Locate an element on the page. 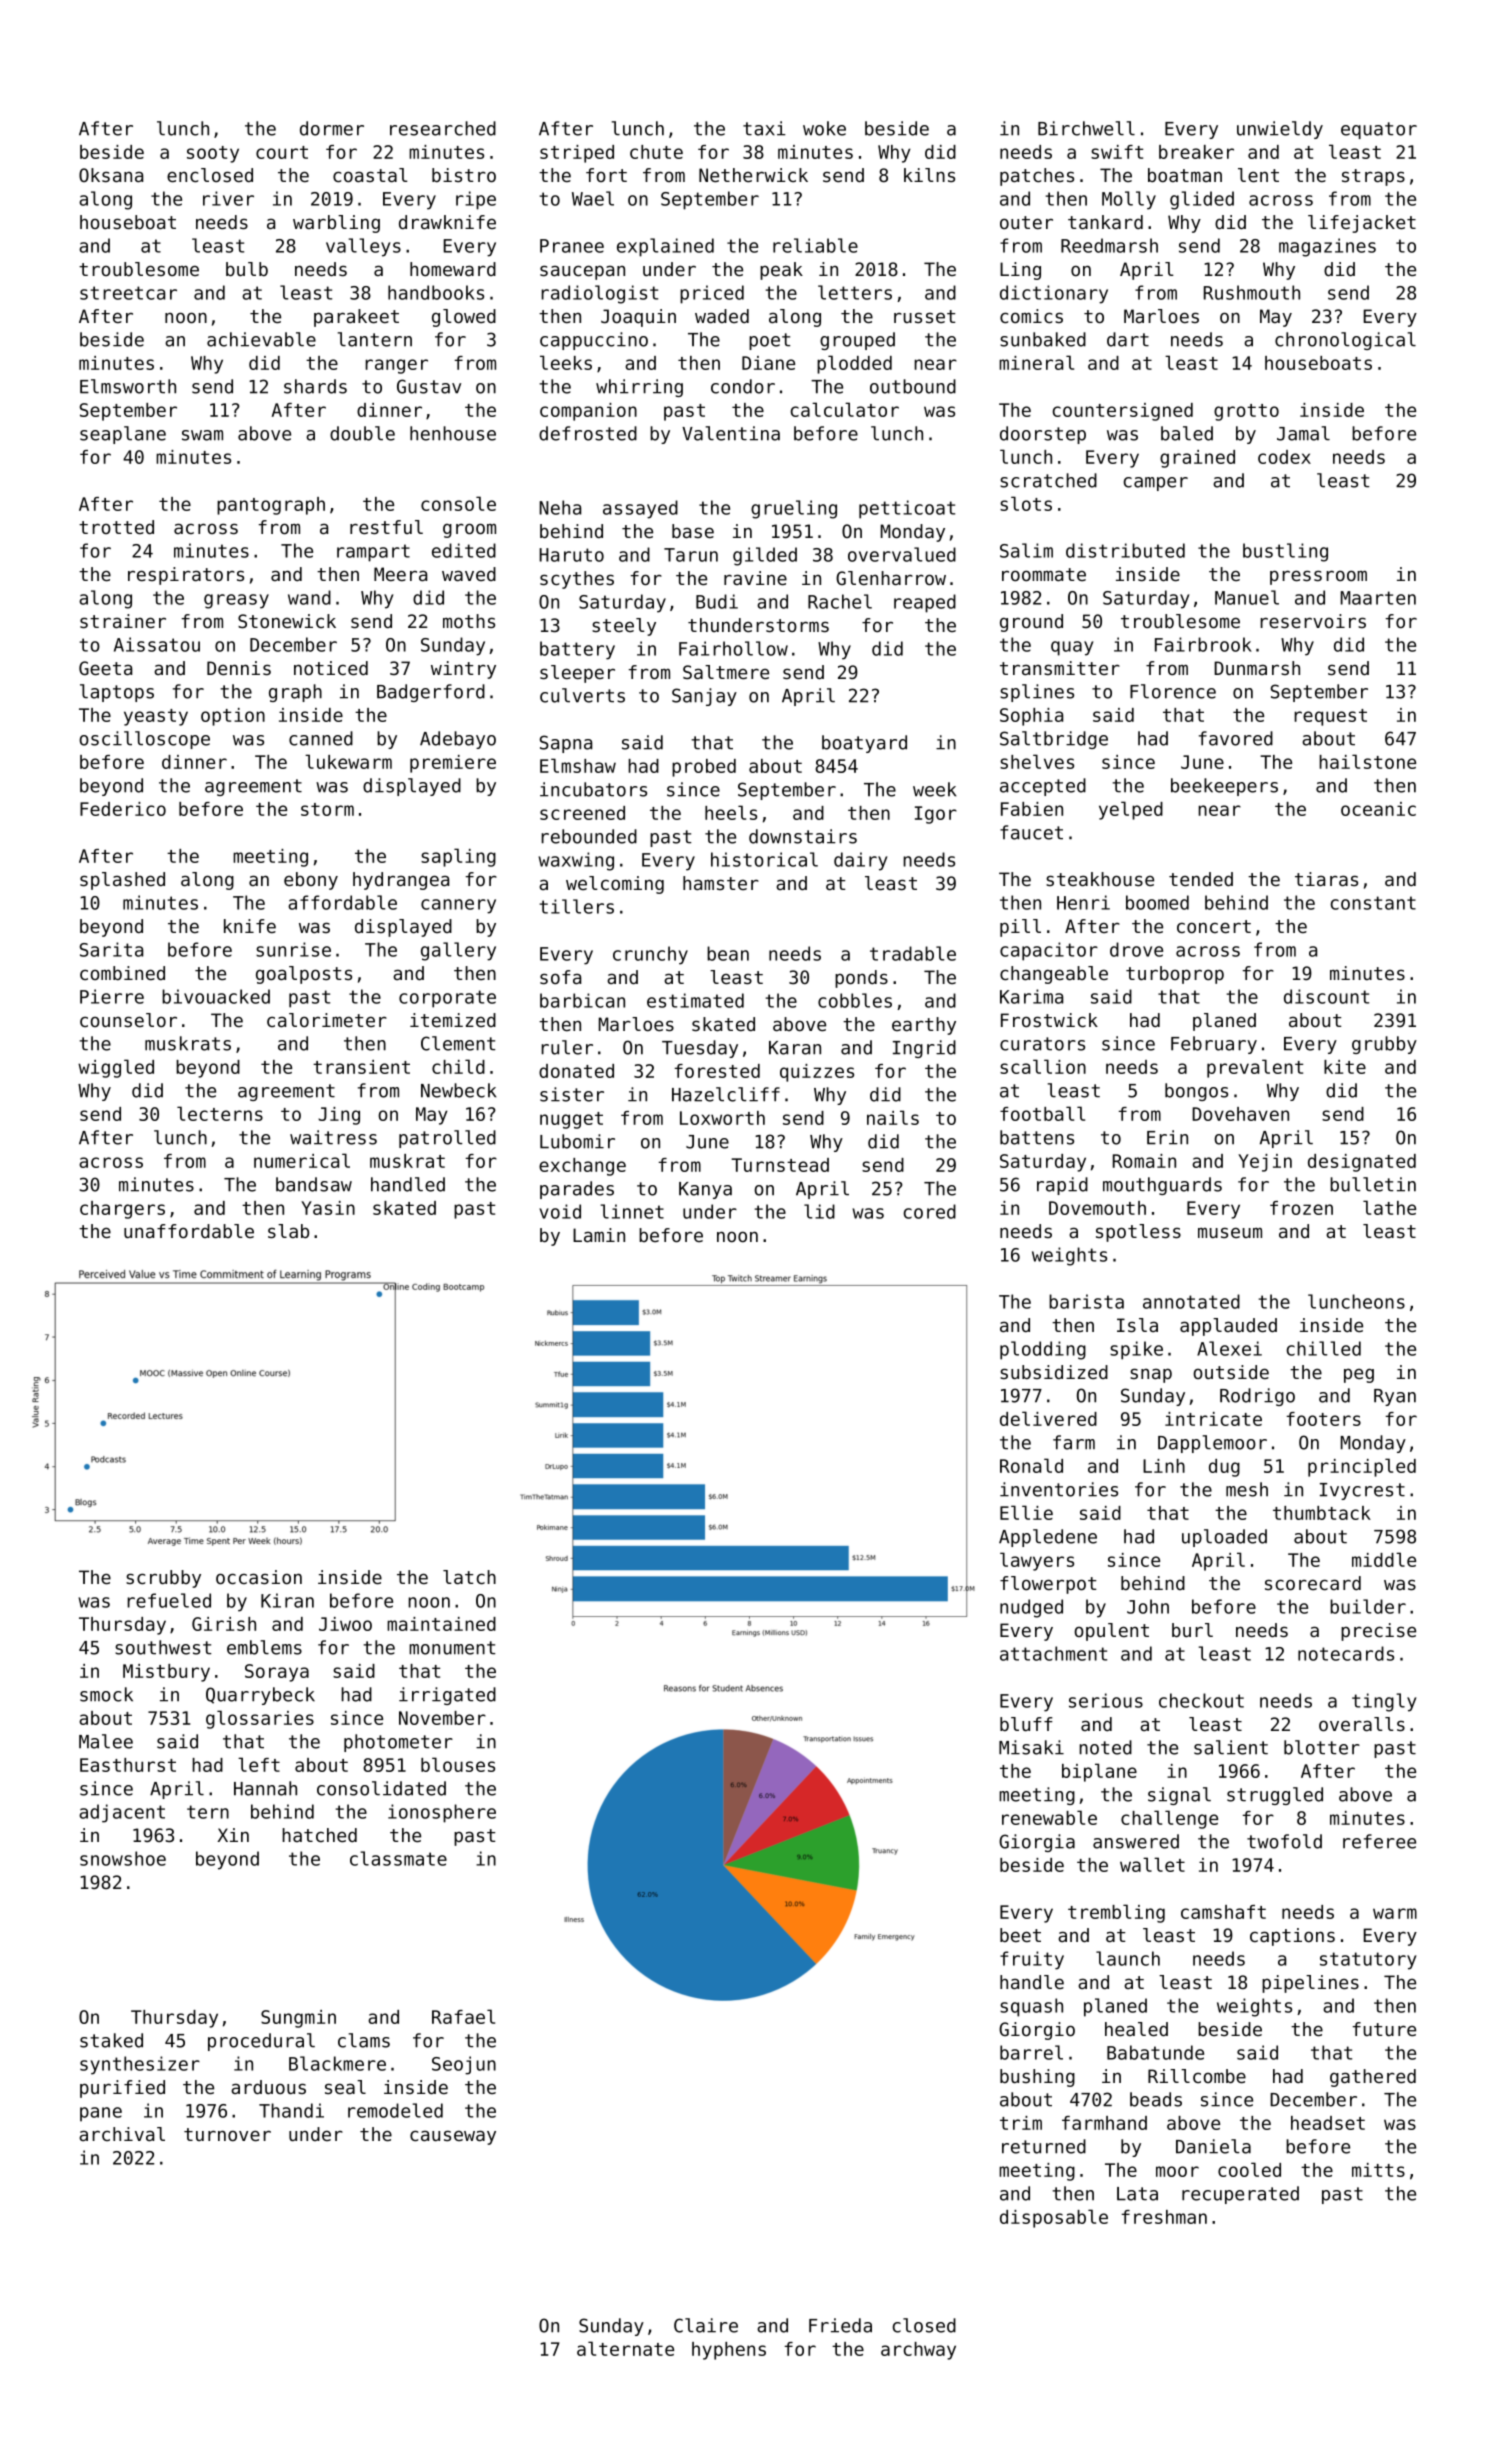 The image size is (1496, 2464). Birchwell is located at coordinates (1086, 128).
